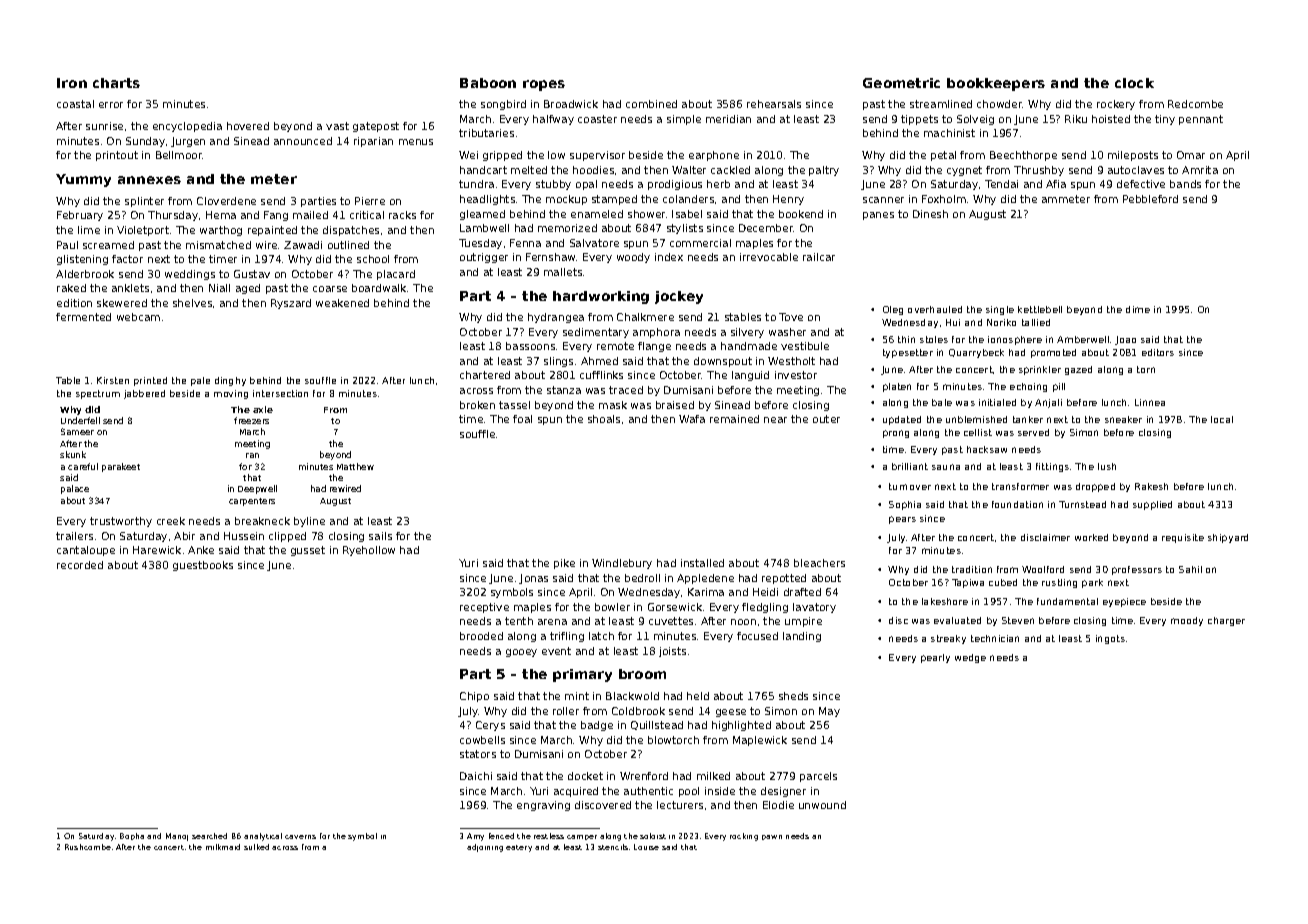 This image has height=924, width=1308. What do you see at coordinates (1125, 340) in the image?
I see `Joao` at bounding box center [1125, 340].
